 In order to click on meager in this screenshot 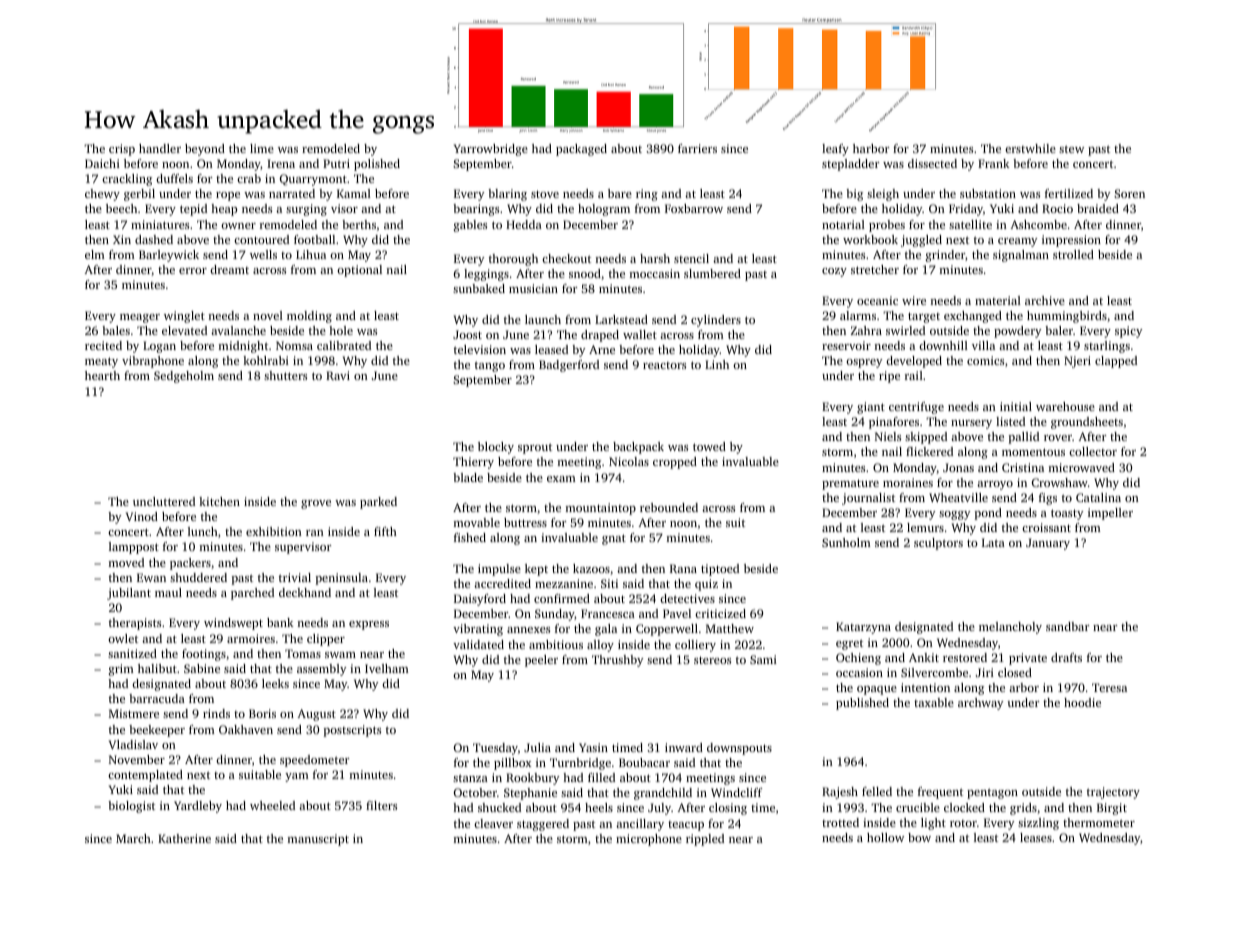, I will do `click(140, 318)`.
